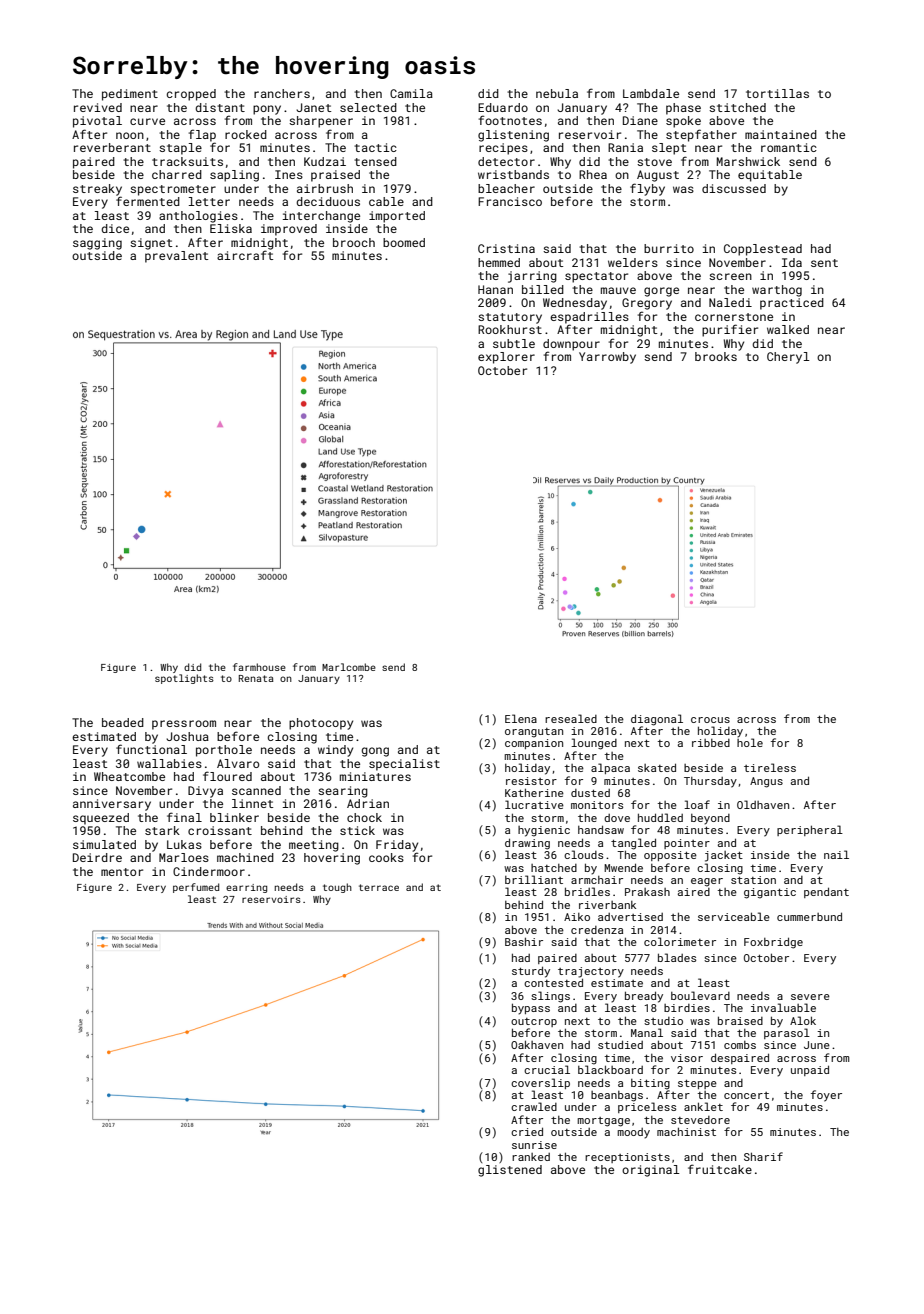  What do you see at coordinates (196, 888) in the screenshot?
I see `perfumed` at bounding box center [196, 888].
